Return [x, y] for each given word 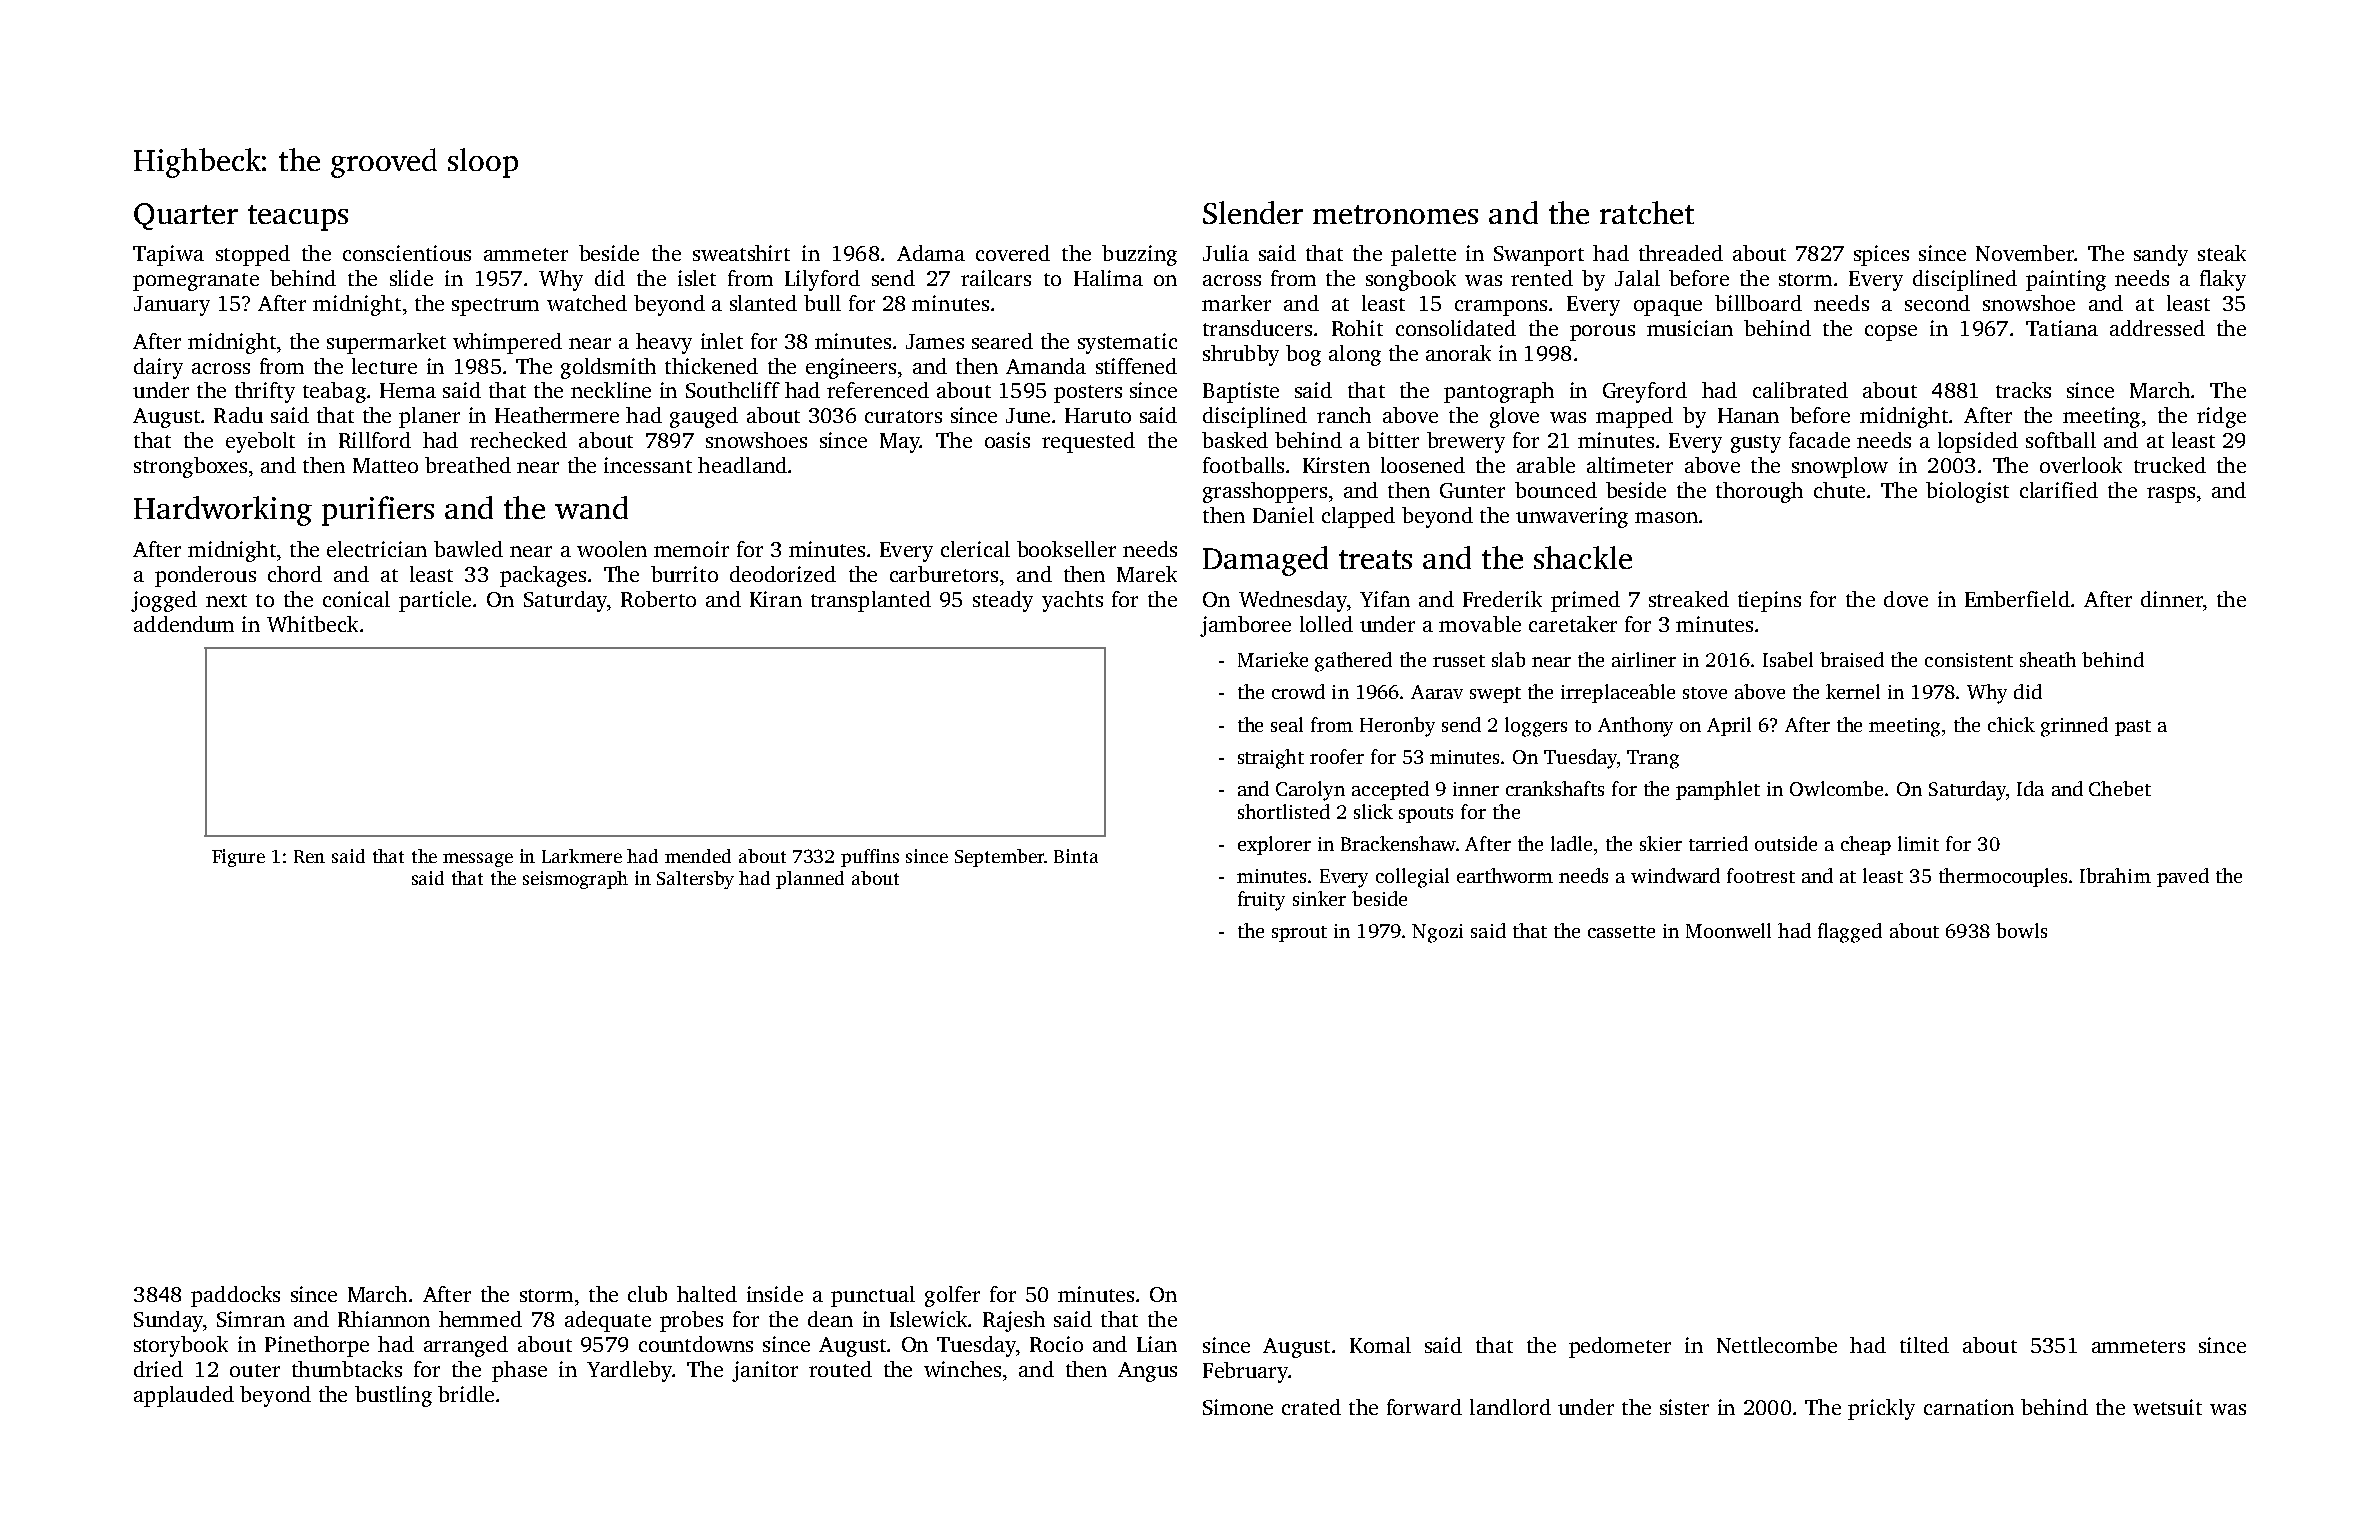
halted [707, 1294]
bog [1303, 355]
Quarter [186, 216]
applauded [184, 1396]
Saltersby [695, 880]
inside [775, 1294]
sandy [2161, 255]
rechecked [518, 440]
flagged [1850, 933]
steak [2222, 253]
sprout [1299, 934]
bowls [2021, 930]
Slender [1253, 212]
